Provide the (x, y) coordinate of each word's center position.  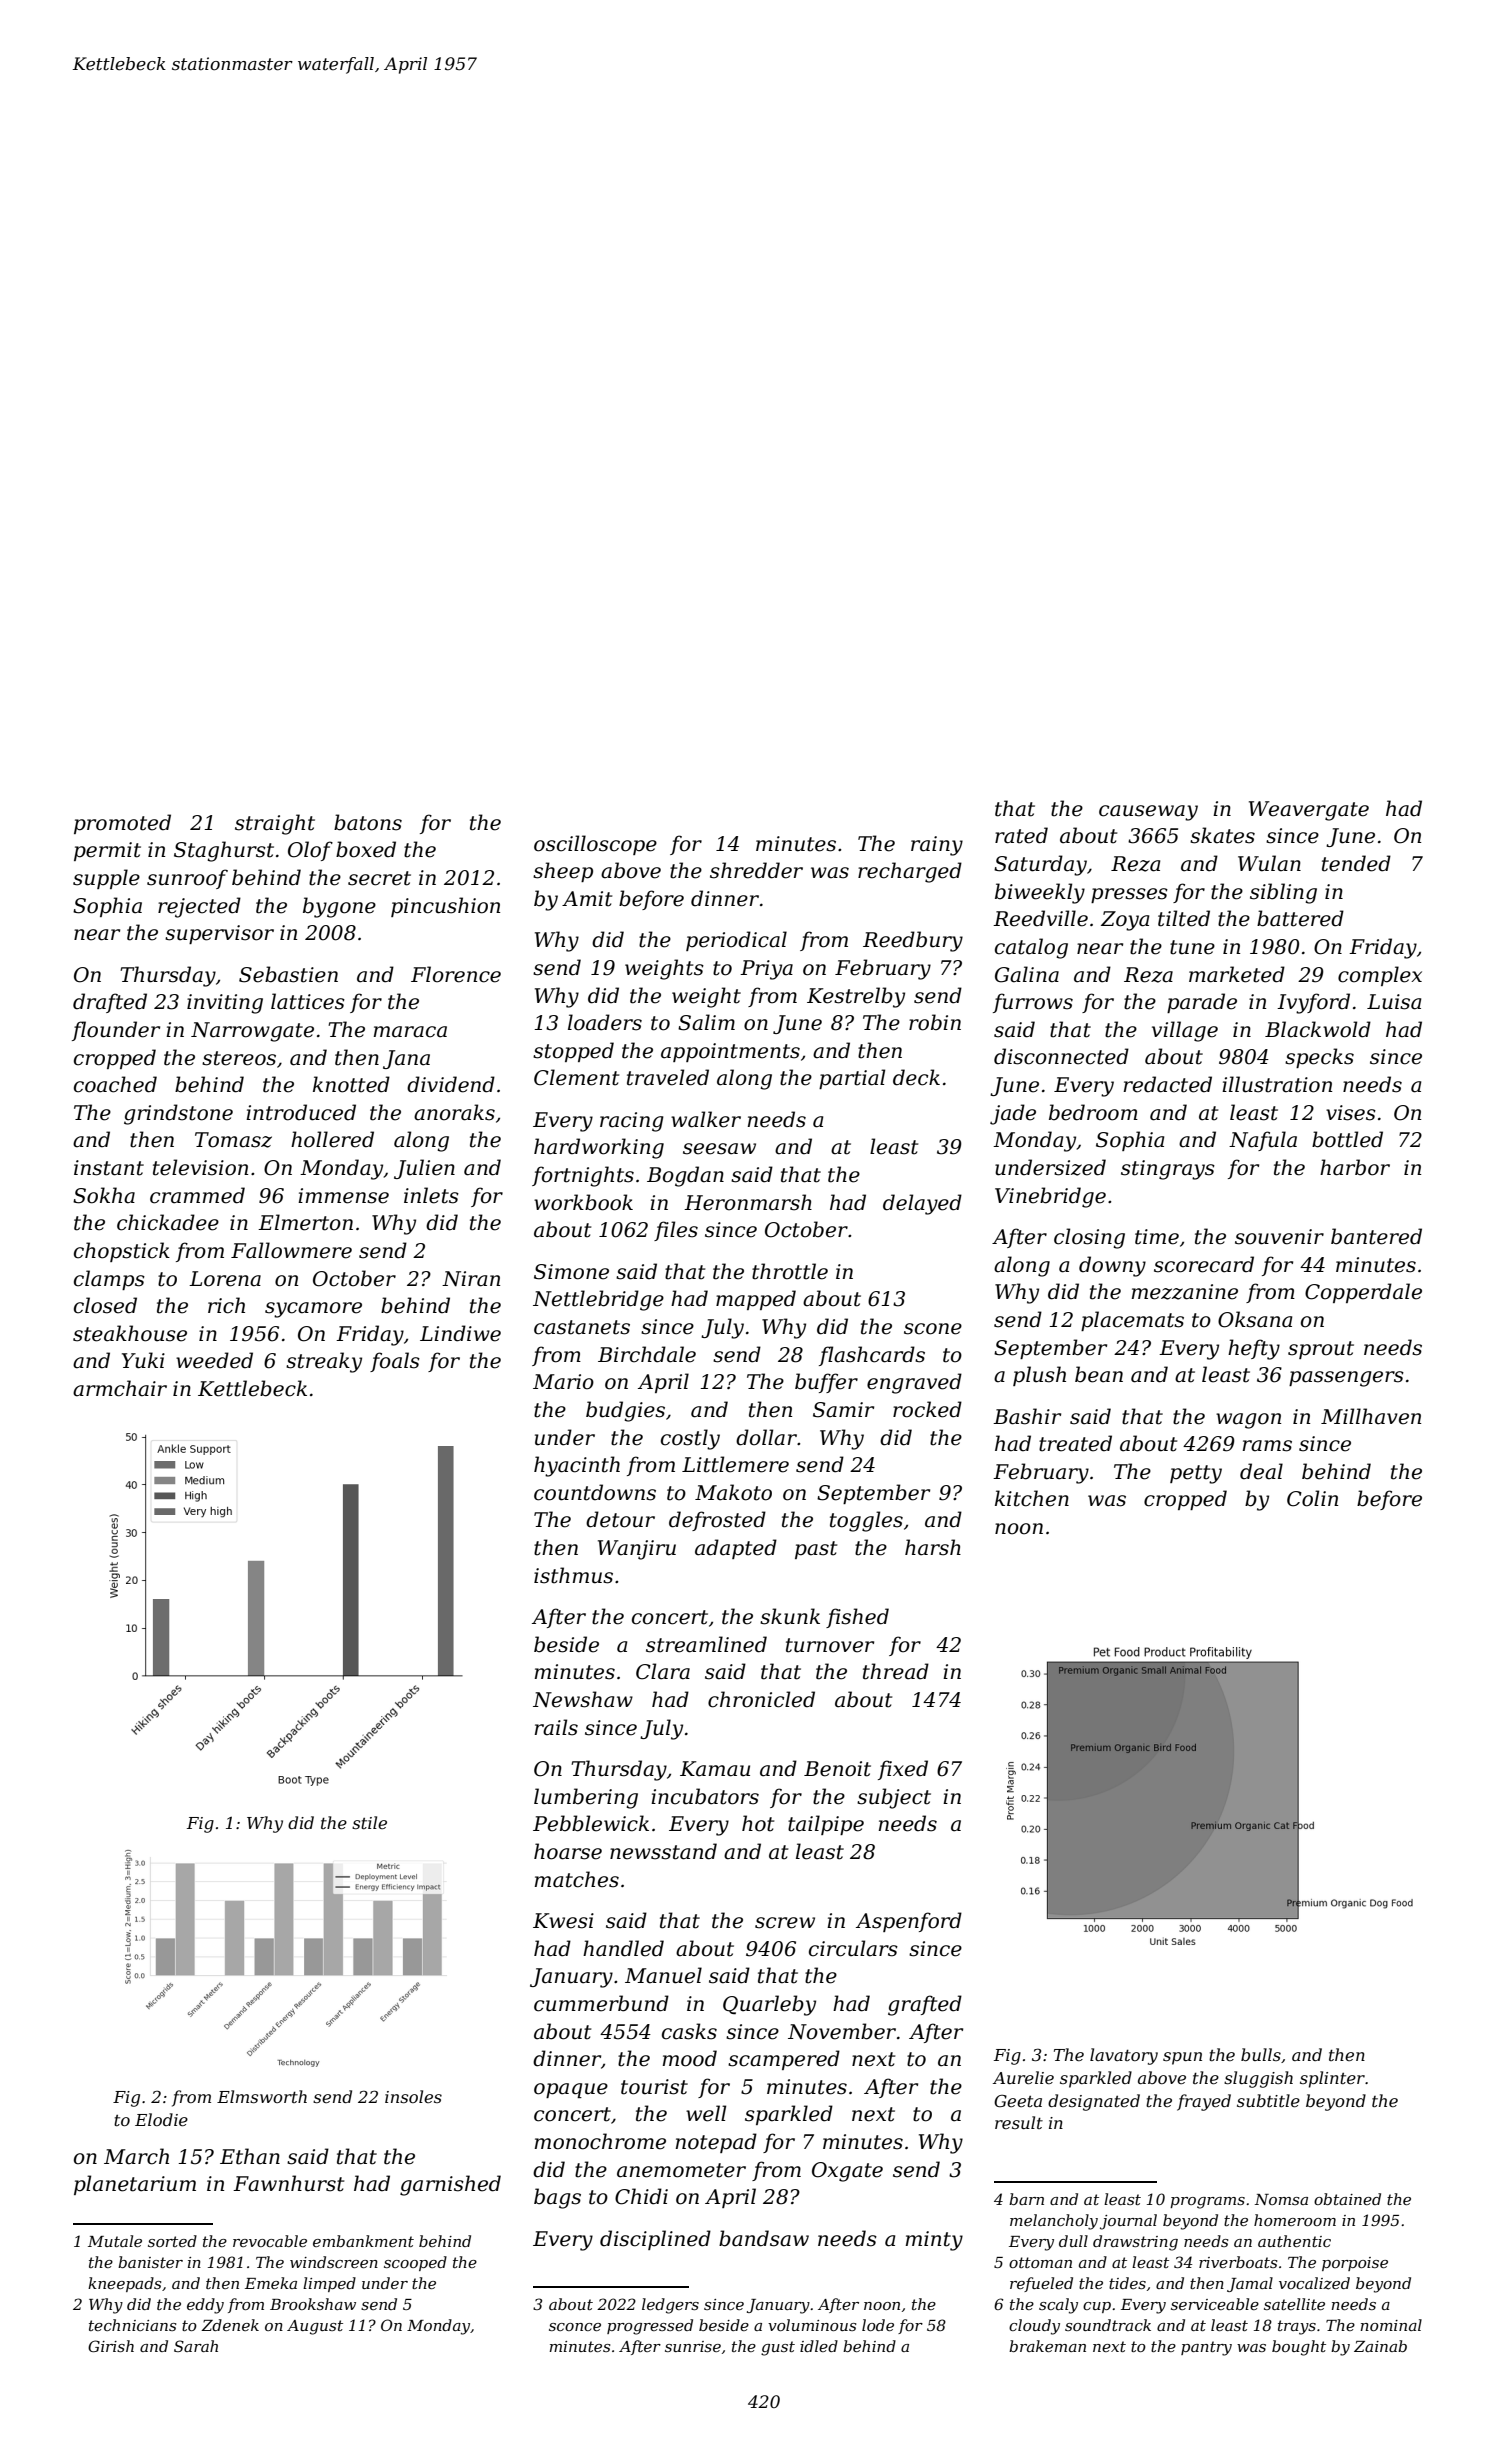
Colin (1312, 1498)
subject (894, 1798)
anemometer (681, 2170)
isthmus (573, 1575)
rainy (937, 846)
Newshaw (583, 1699)
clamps (109, 1280)
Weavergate (1309, 811)
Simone (571, 1272)
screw (785, 1923)
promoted (122, 824)
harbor (1355, 1167)
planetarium (135, 2185)
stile (369, 1822)
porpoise (1355, 2264)
